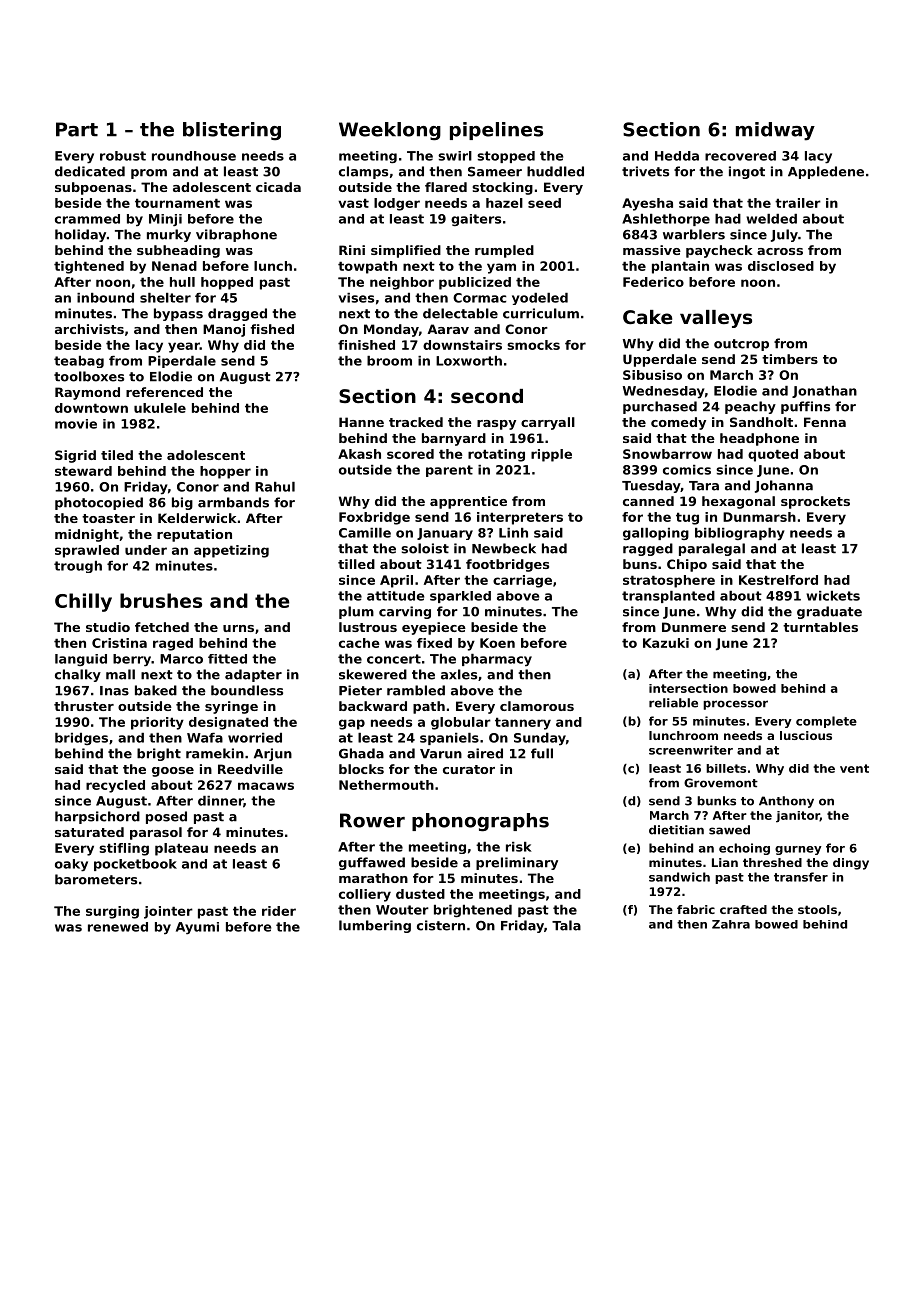  Describe the element at coordinates (238, 628) in the page. I see `urns` at that location.
